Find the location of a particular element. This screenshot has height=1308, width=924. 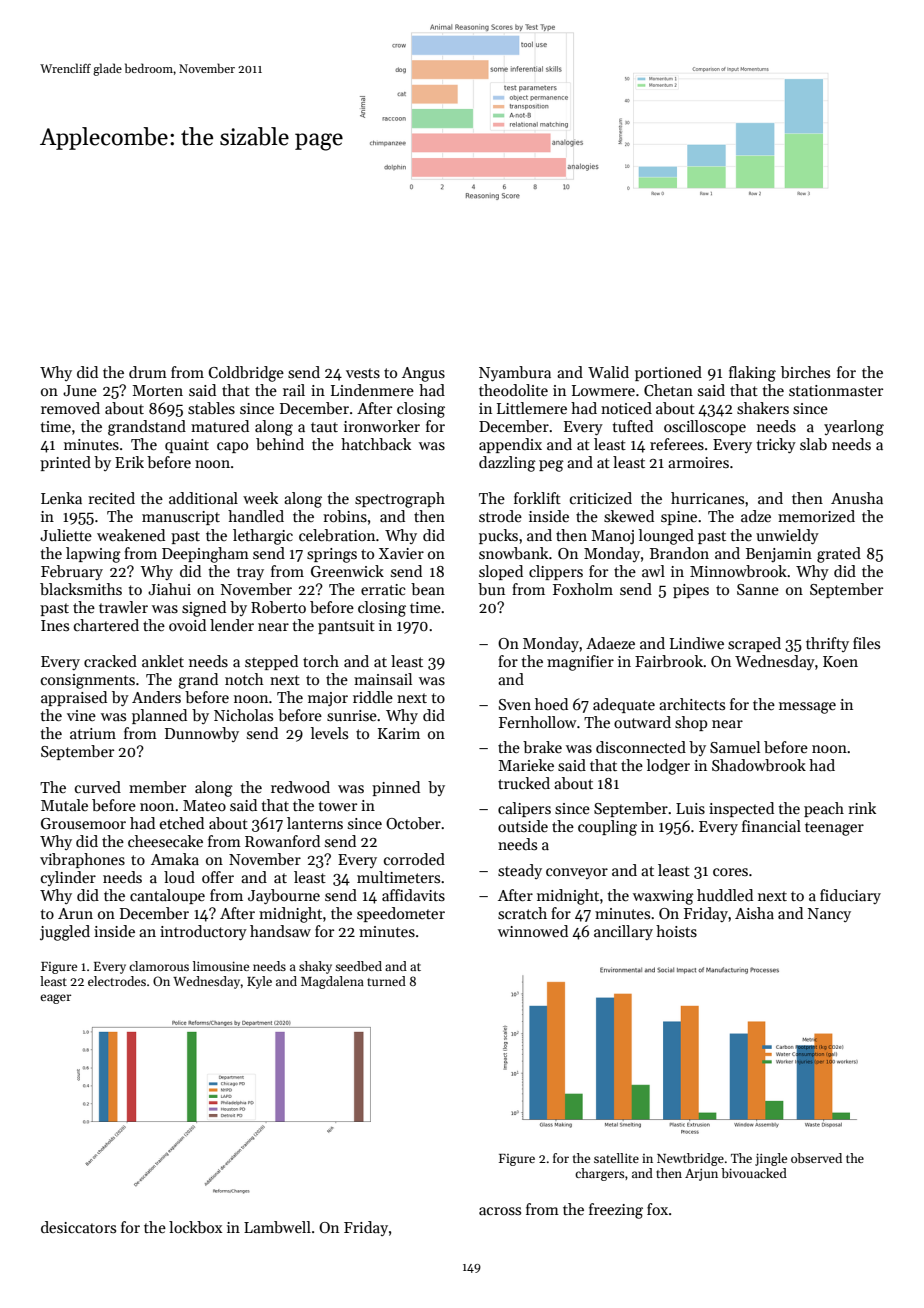

signed is located at coordinates (204, 609).
